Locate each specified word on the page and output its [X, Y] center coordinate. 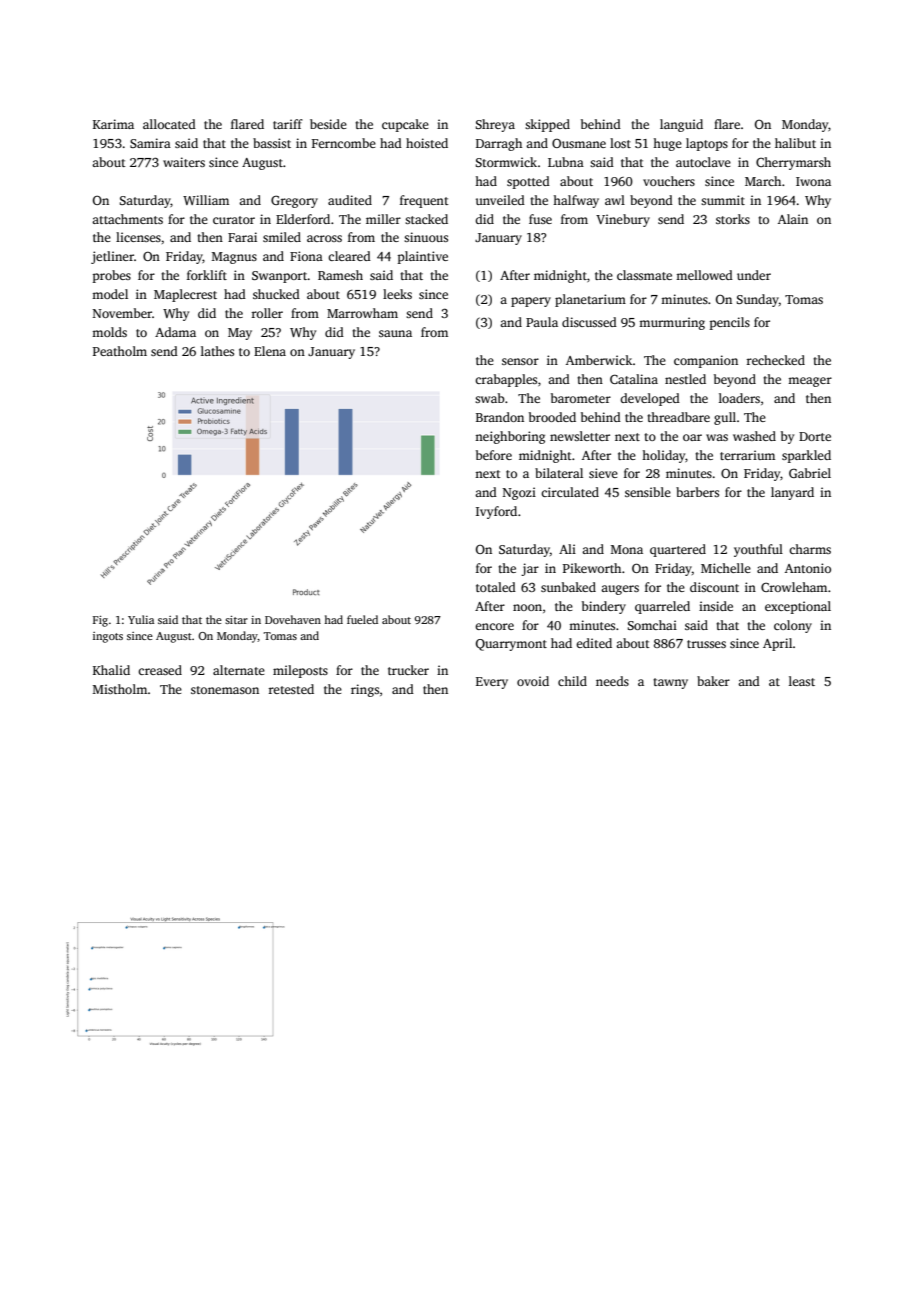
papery [531, 302]
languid [681, 125]
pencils [730, 323]
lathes [217, 351]
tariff [288, 124]
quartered [678, 550]
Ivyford [496, 512]
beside [328, 124]
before [494, 455]
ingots [108, 637]
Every [492, 683]
